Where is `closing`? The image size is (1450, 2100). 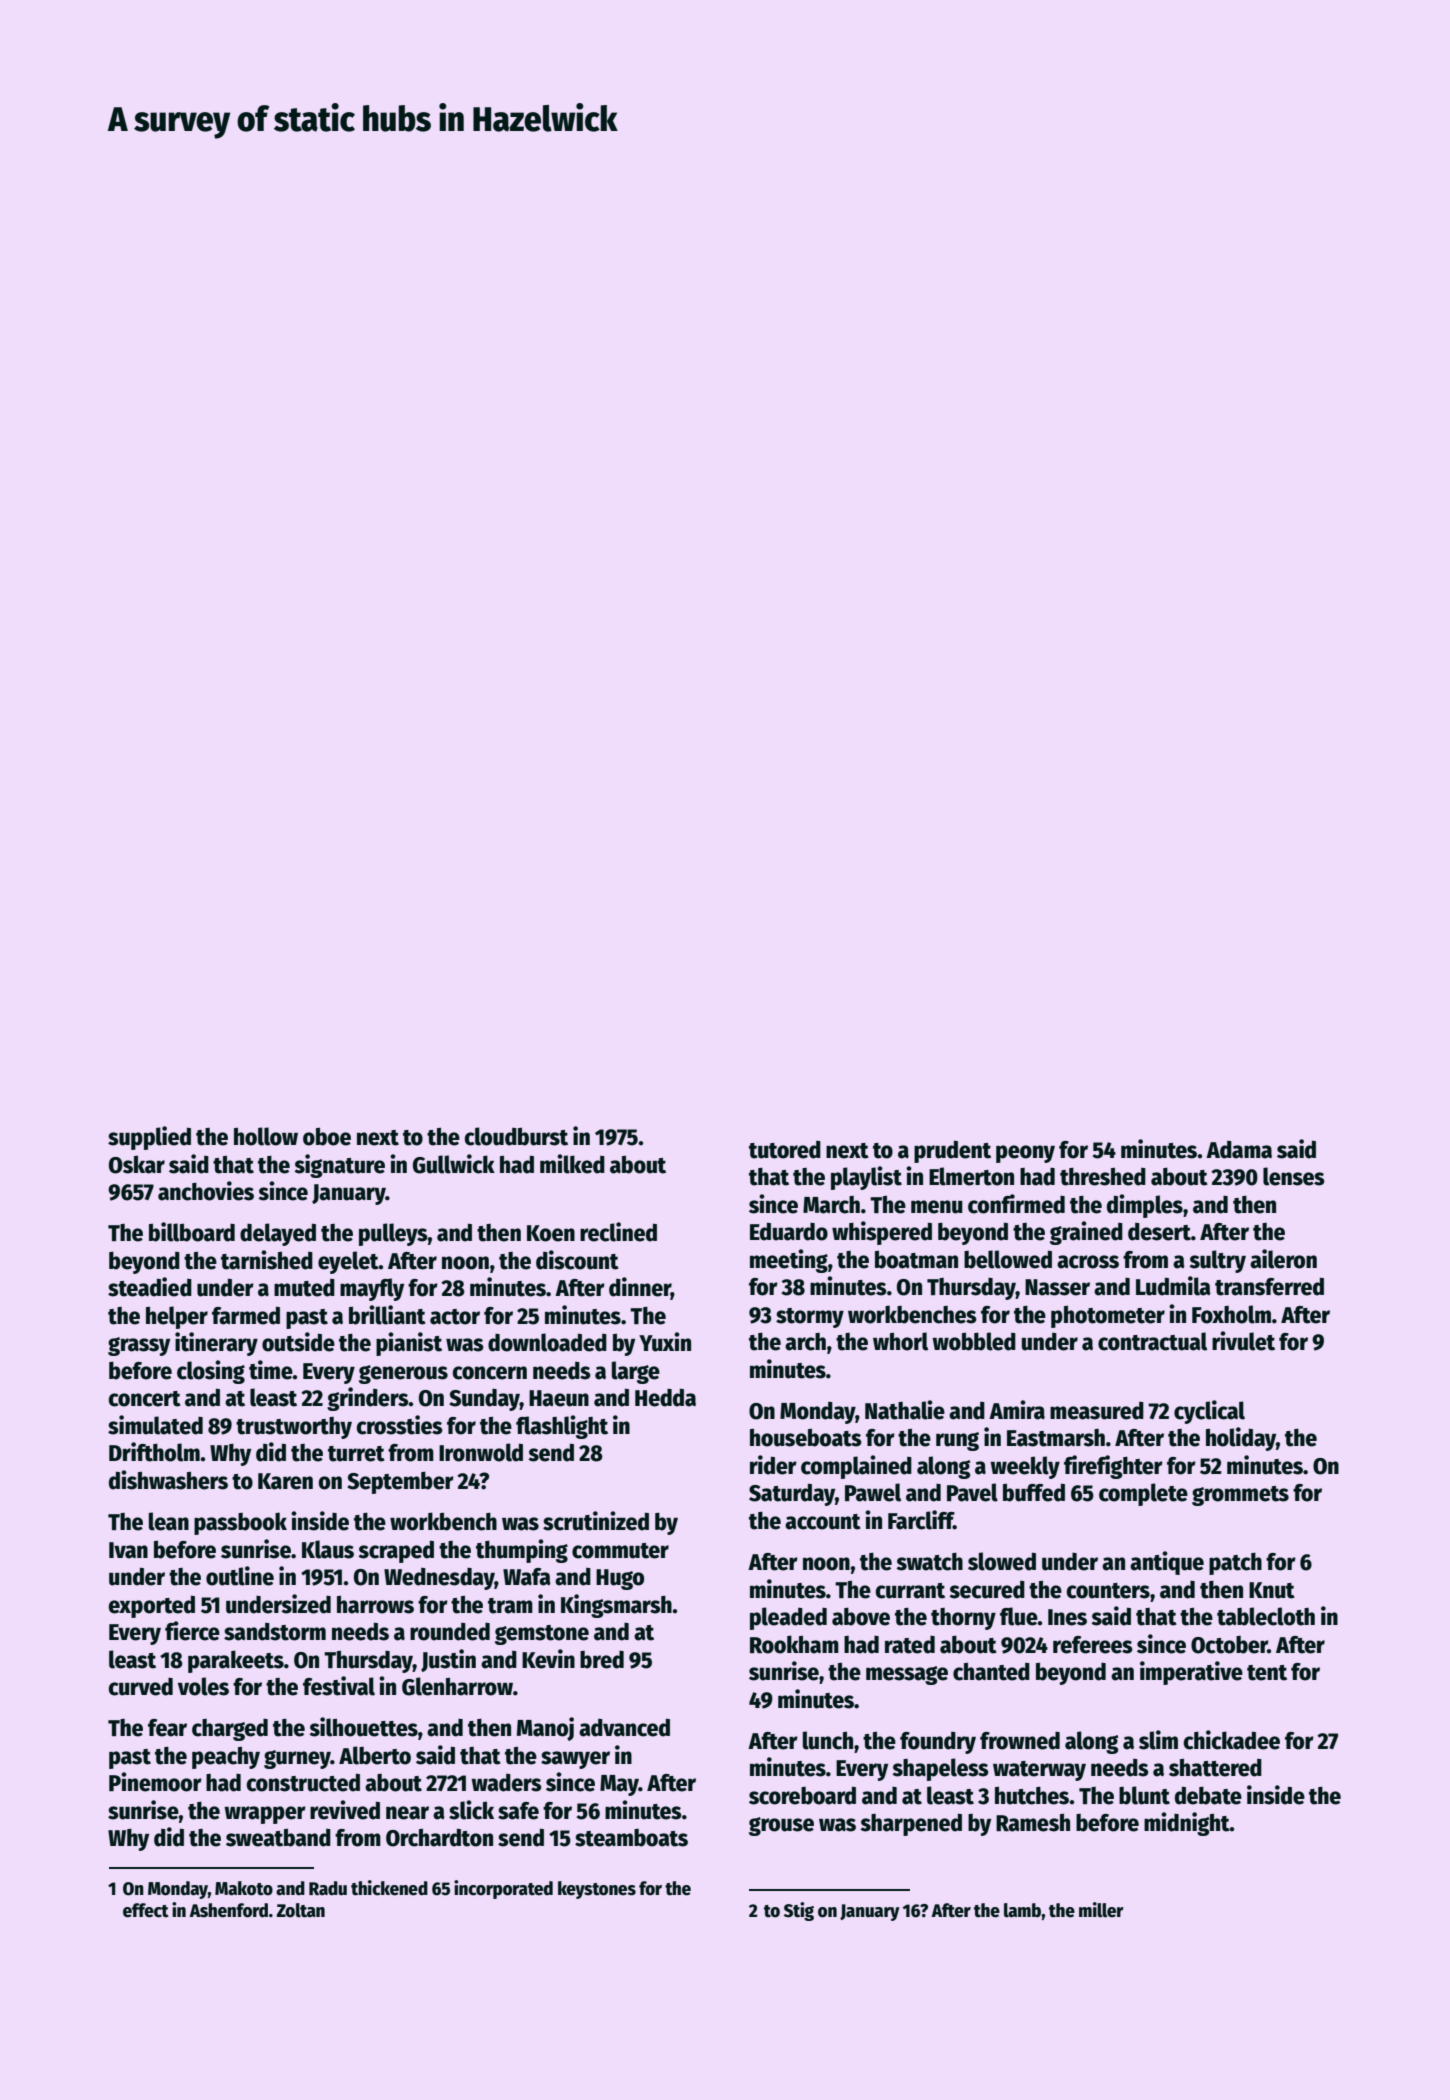
closing is located at coordinates (211, 1372).
